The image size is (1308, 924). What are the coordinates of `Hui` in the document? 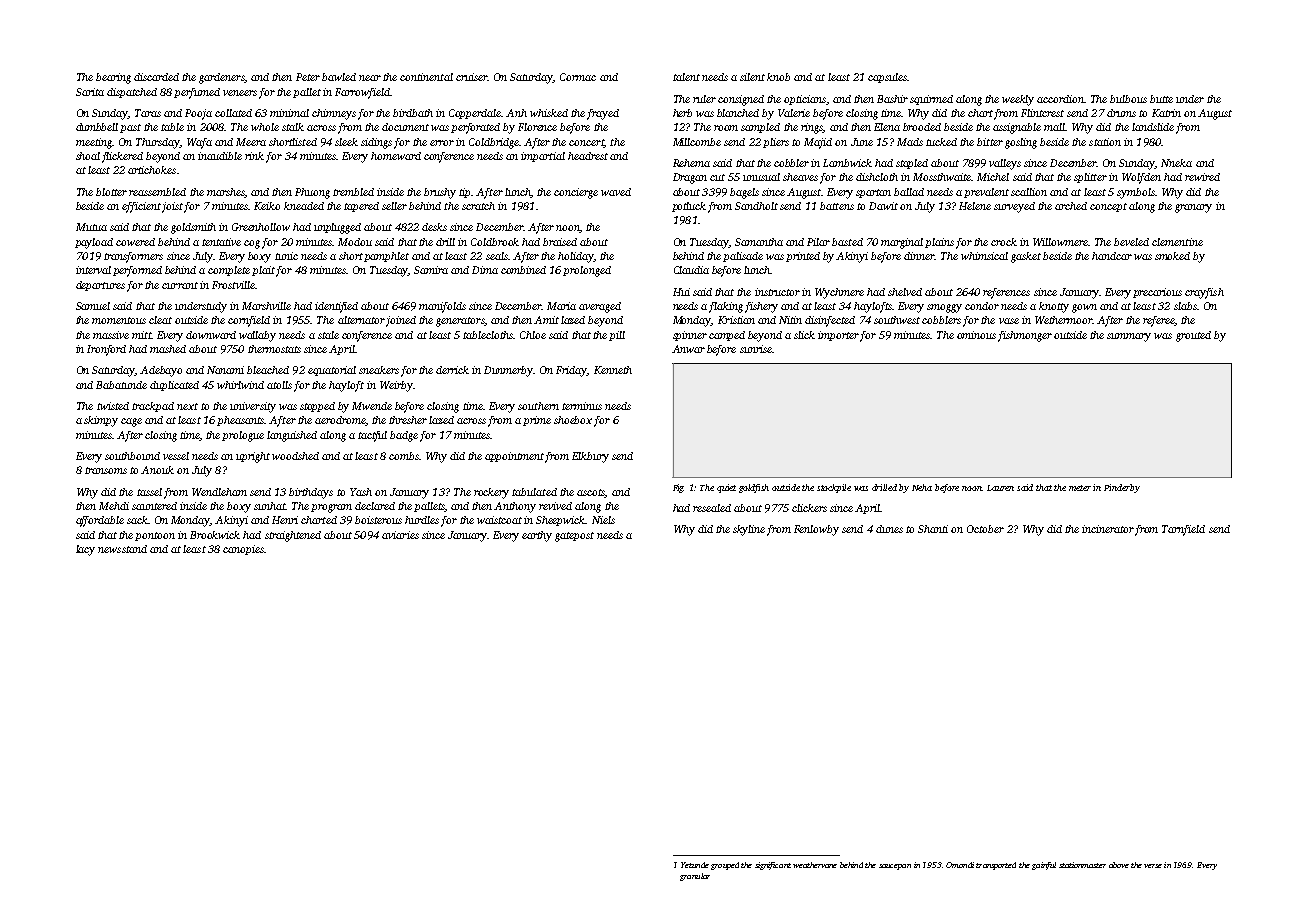 It's located at (681, 292).
